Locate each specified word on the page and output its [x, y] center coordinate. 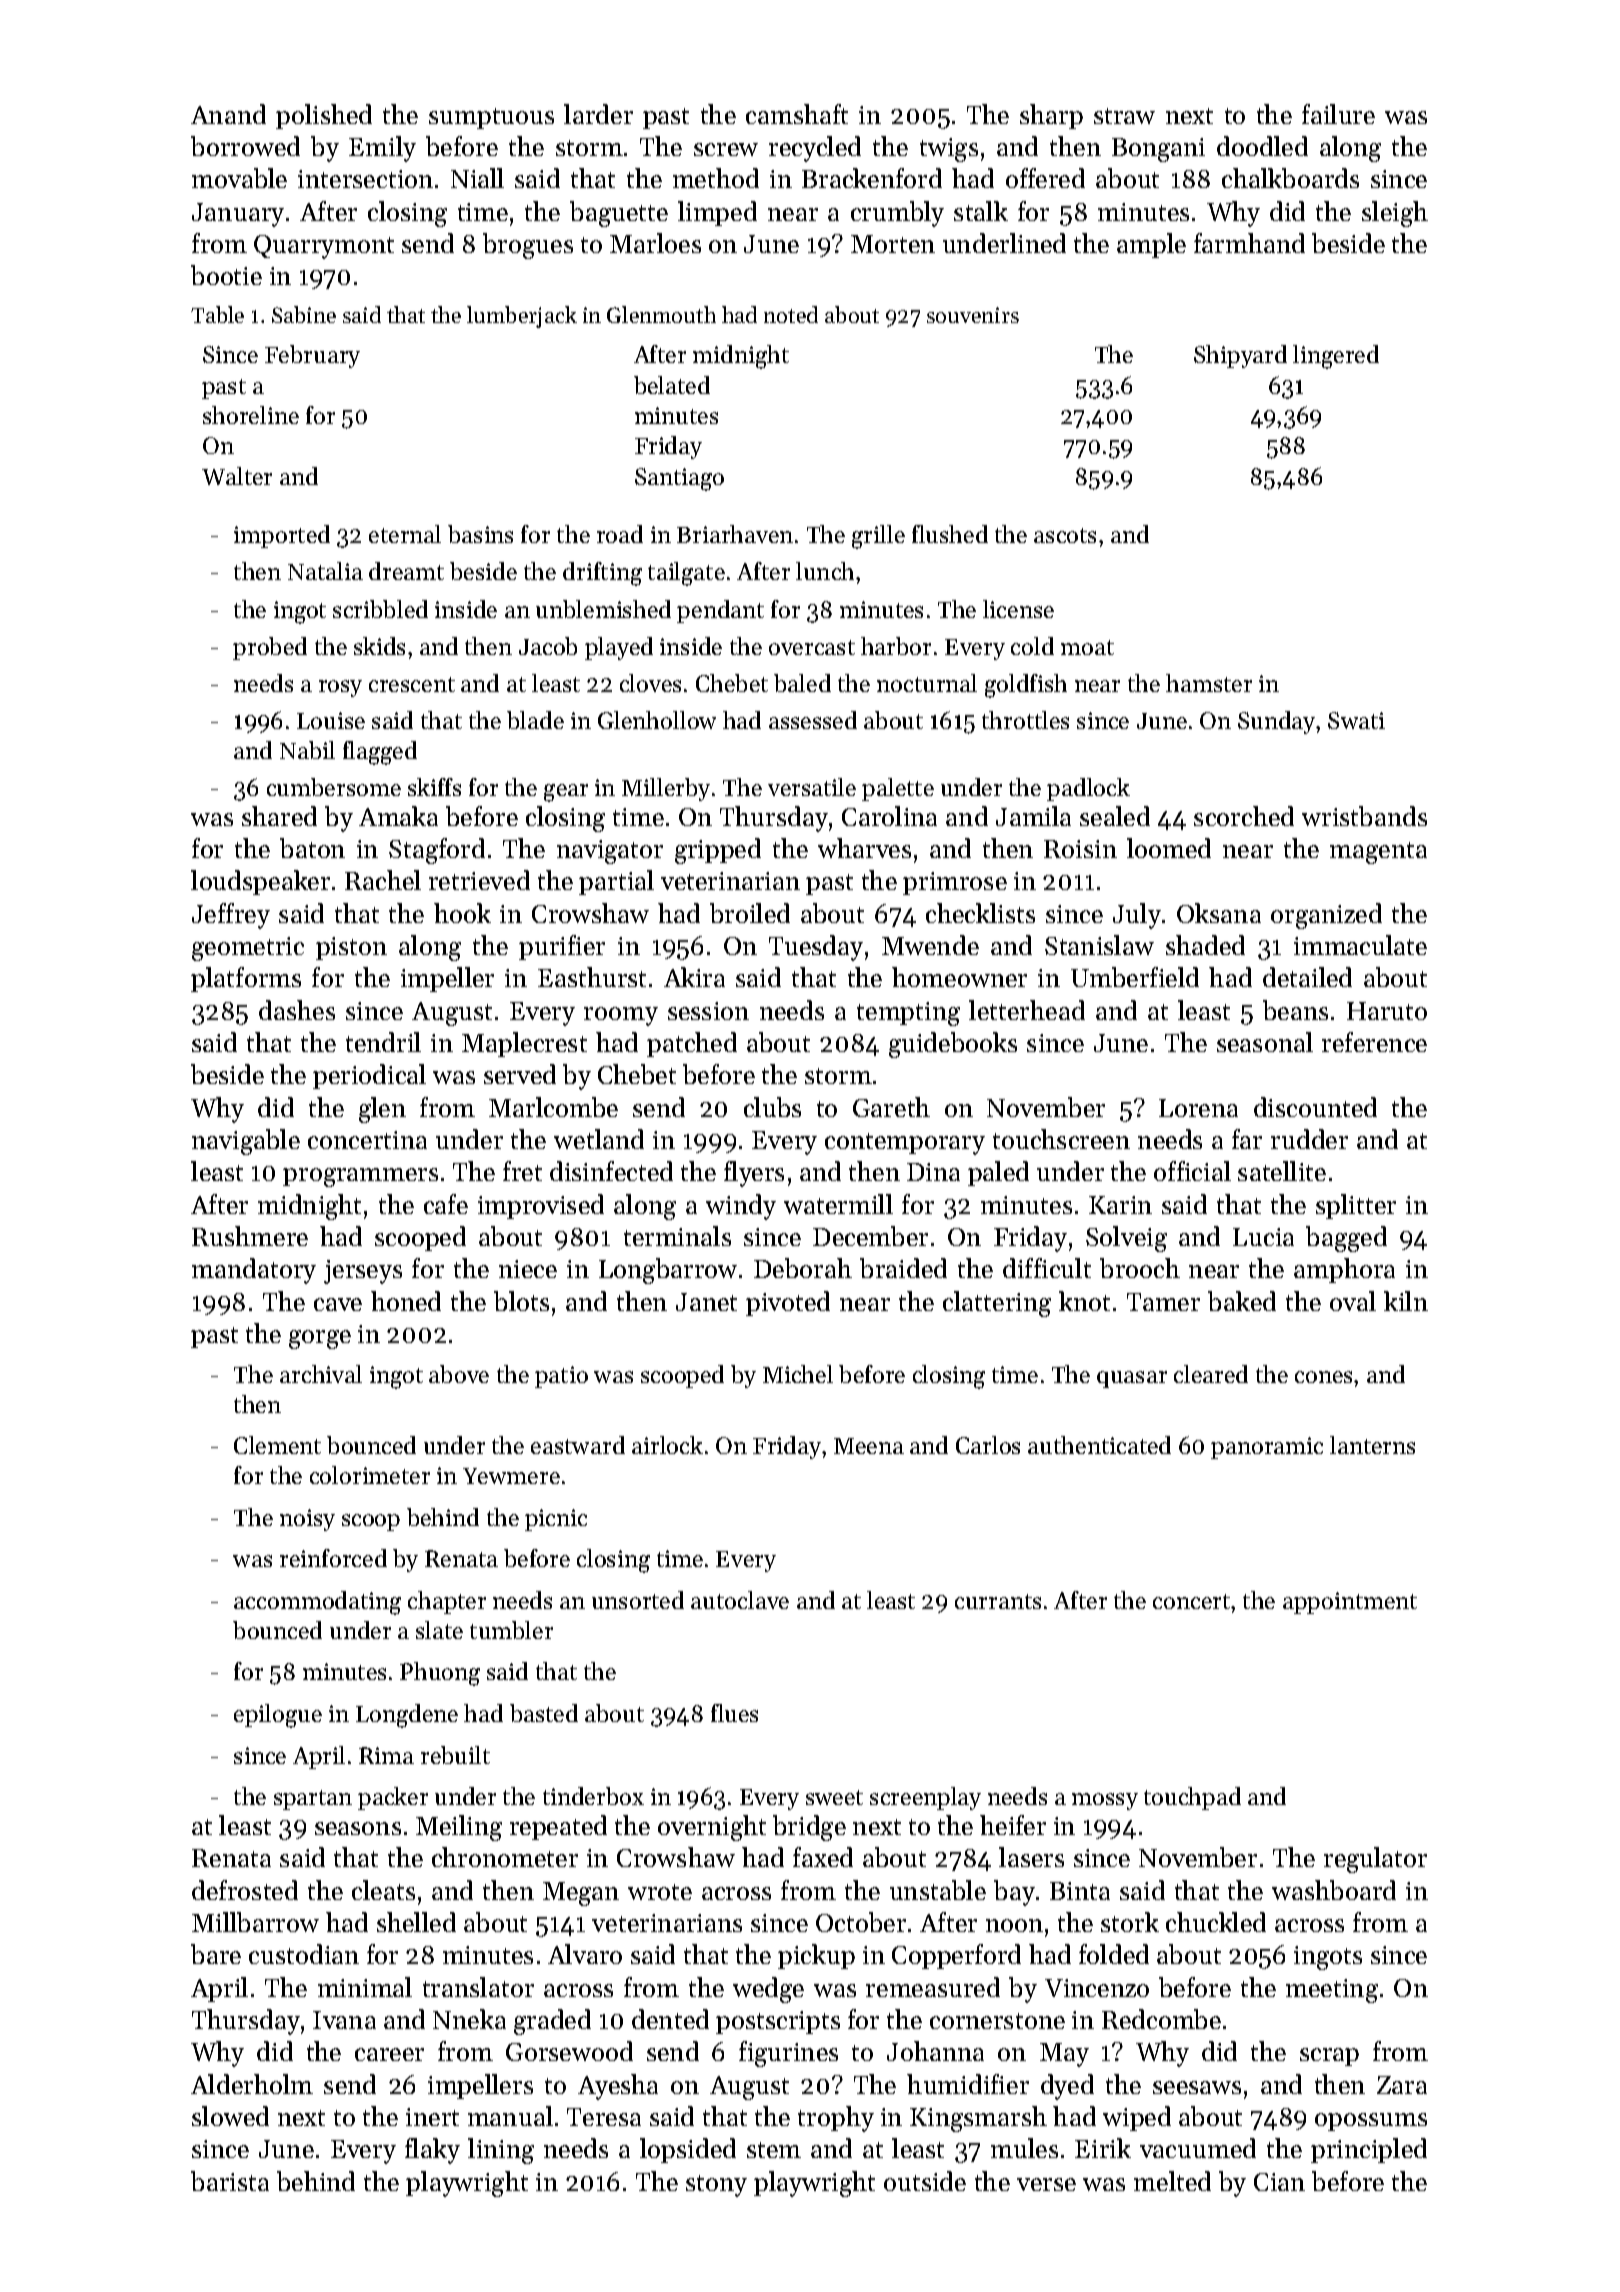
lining [501, 2151]
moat [1087, 647]
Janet [706, 1302]
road [620, 534]
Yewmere [511, 1476]
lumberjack [522, 317]
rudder [1309, 1139]
